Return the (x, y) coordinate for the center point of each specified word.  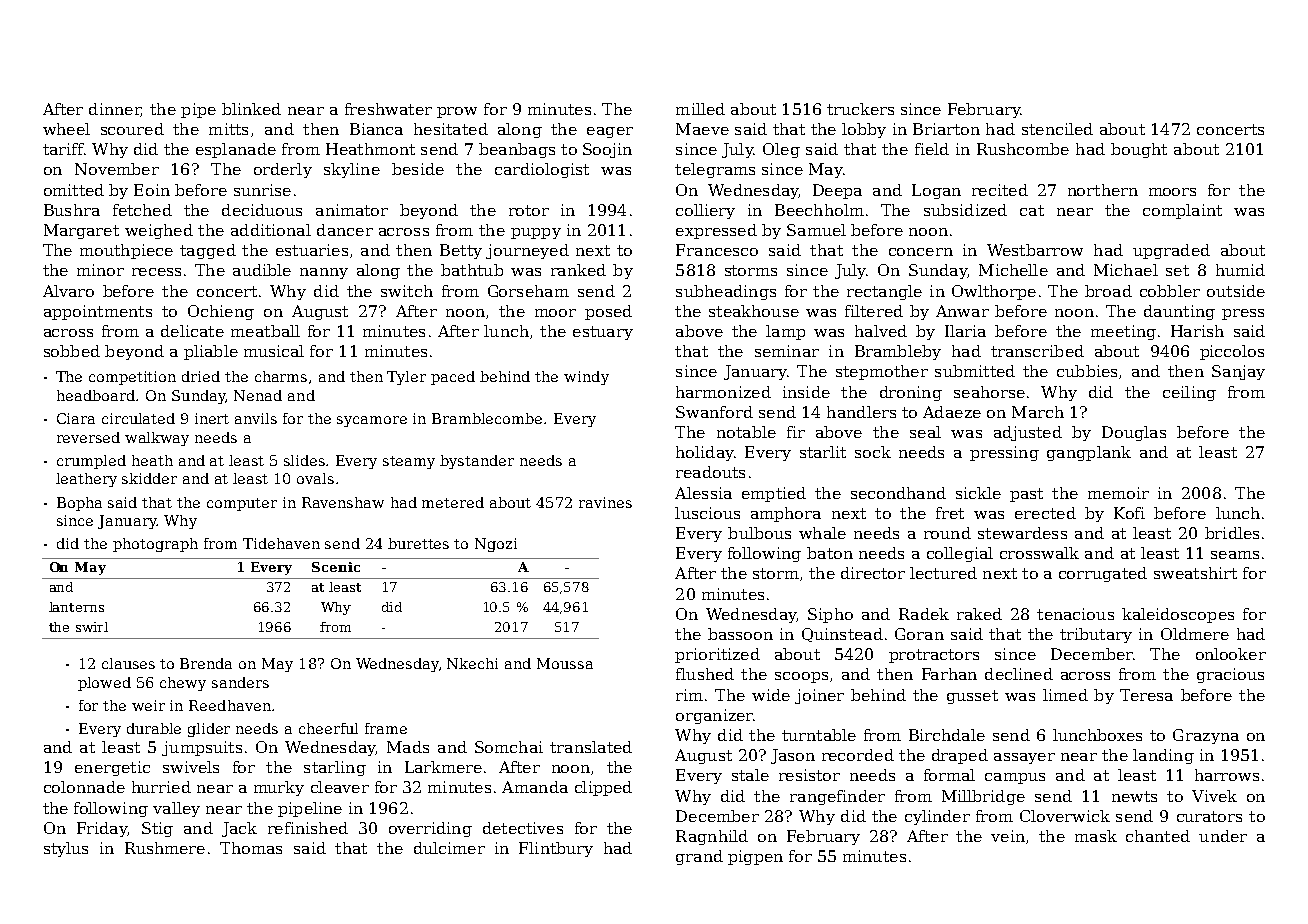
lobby (864, 130)
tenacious (1075, 614)
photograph (155, 545)
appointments (98, 312)
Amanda (535, 787)
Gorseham (528, 291)
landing (1163, 756)
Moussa (565, 663)
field (932, 149)
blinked (251, 109)
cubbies (1087, 371)
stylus (66, 849)
